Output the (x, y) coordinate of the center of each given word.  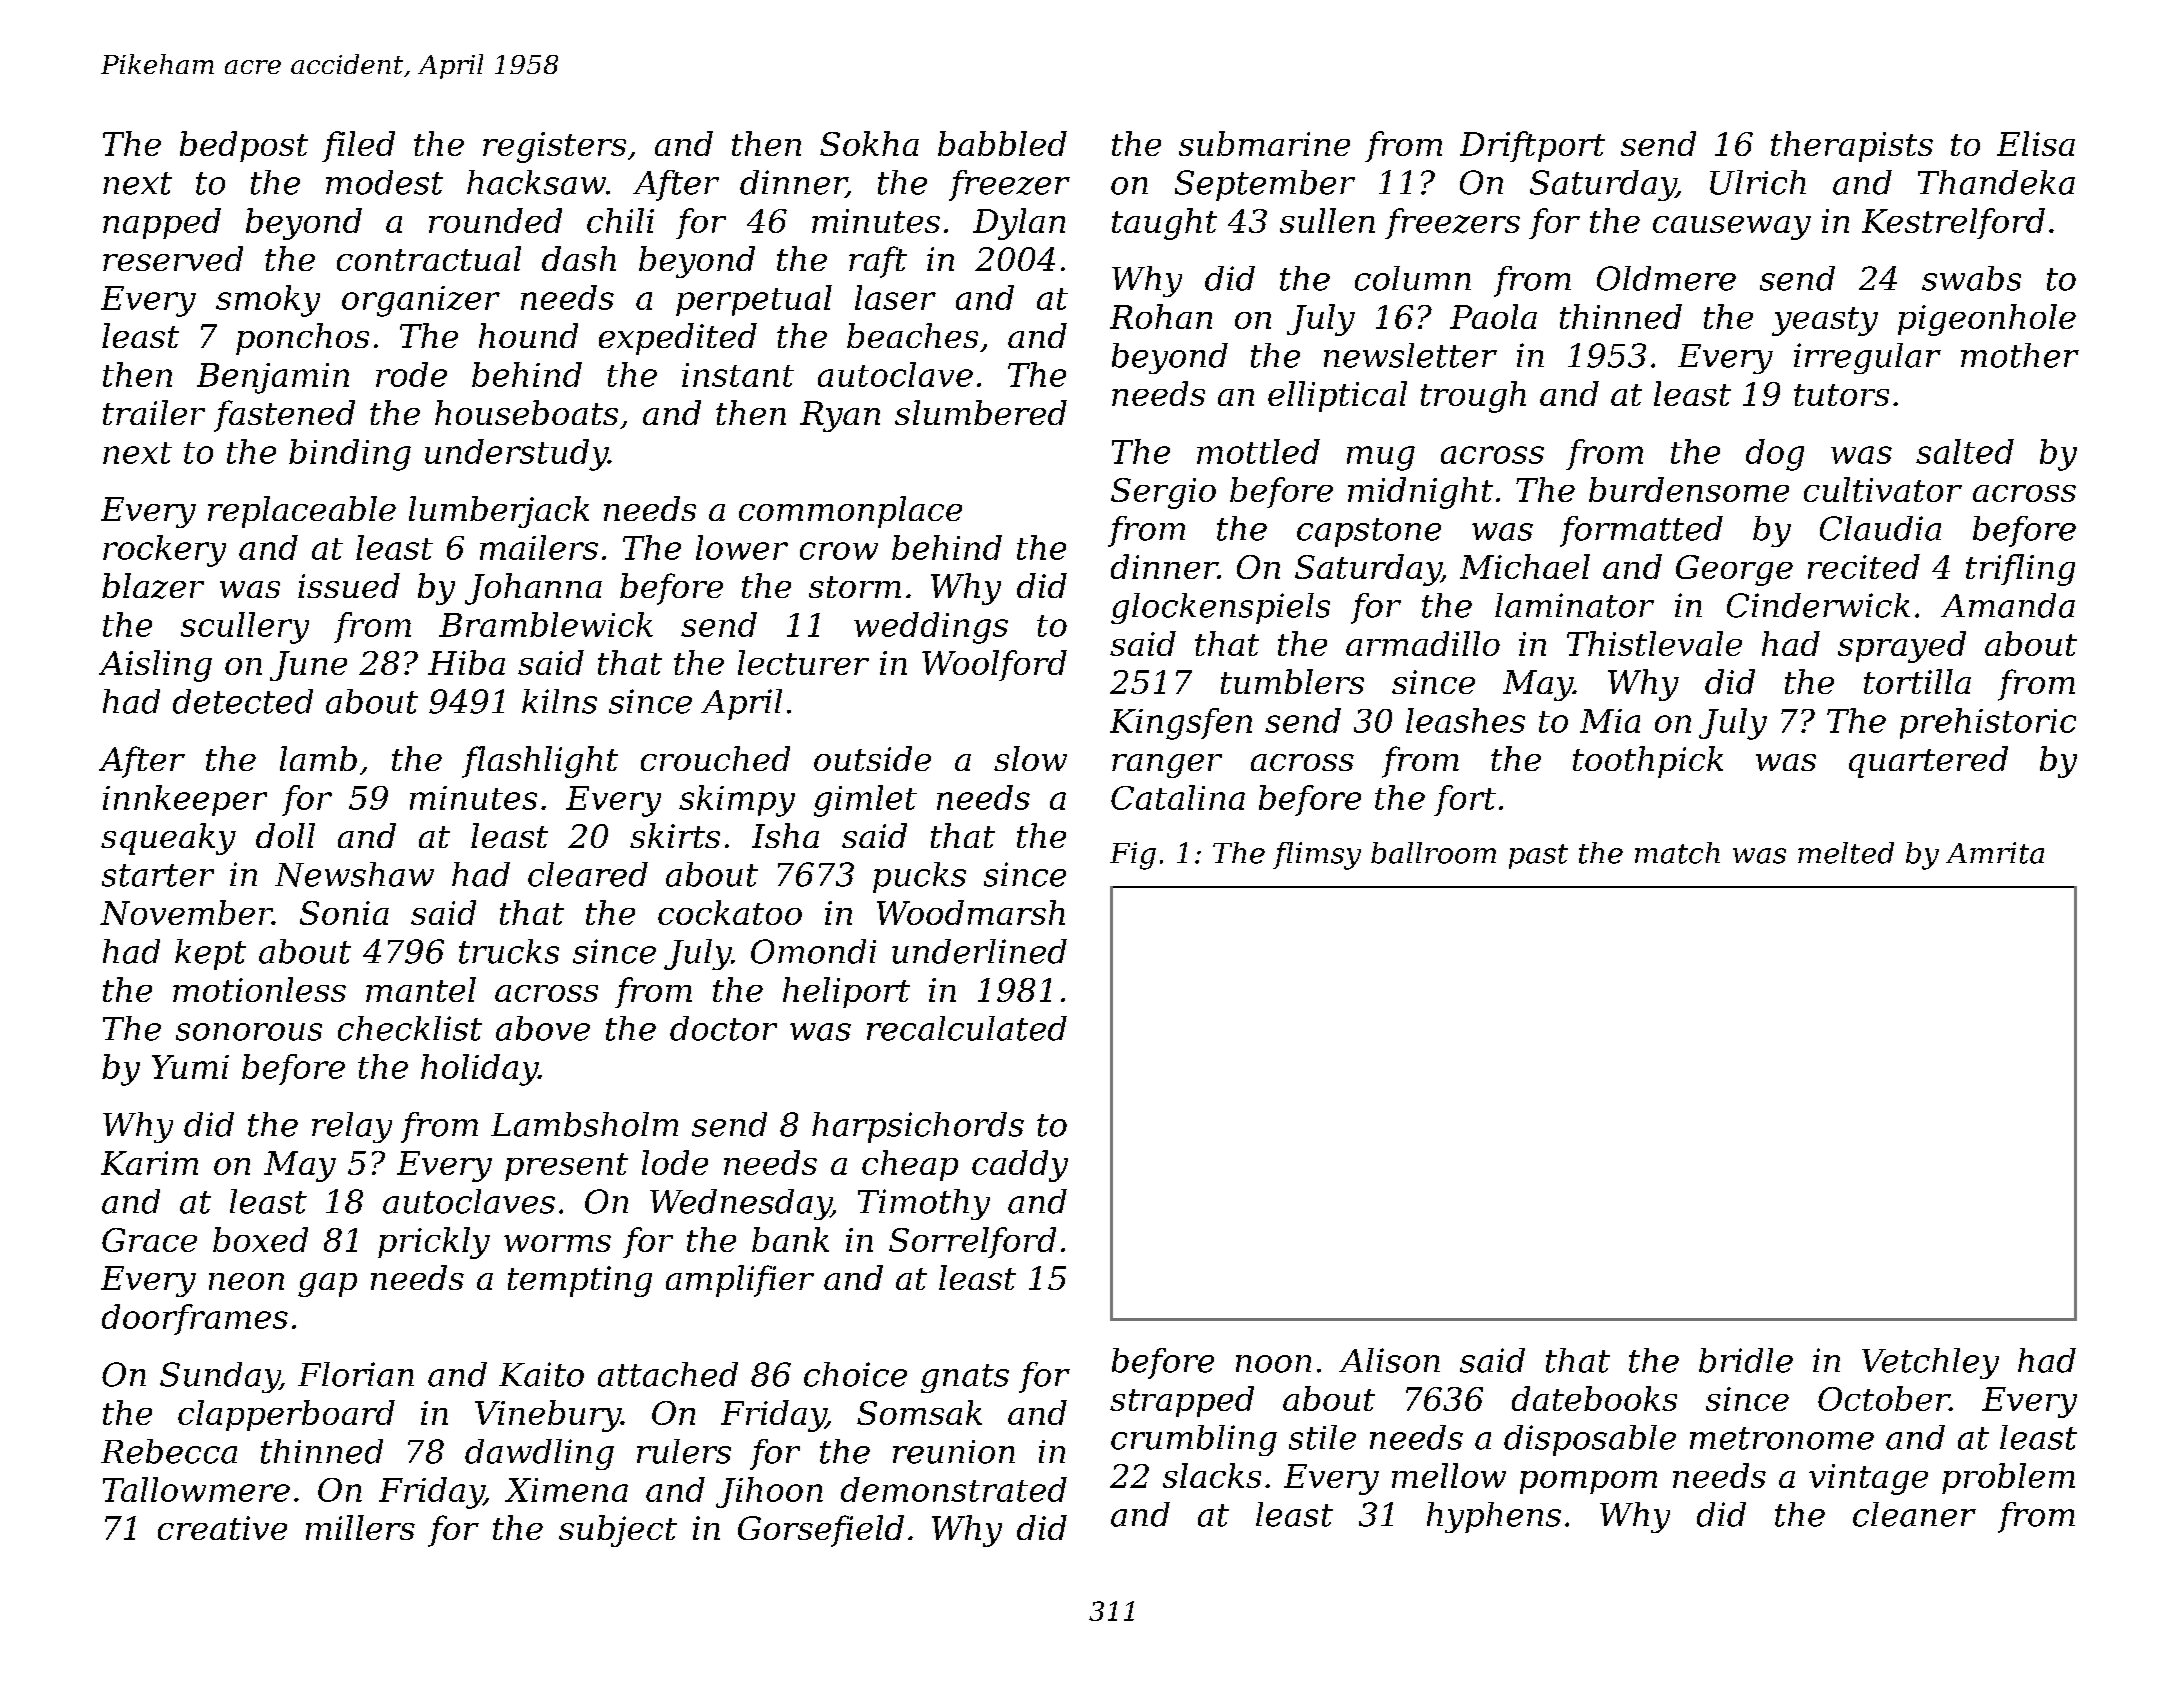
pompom (1588, 1482)
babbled (1002, 143)
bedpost (244, 146)
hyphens (1494, 1517)
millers (360, 1527)
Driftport (1532, 146)
